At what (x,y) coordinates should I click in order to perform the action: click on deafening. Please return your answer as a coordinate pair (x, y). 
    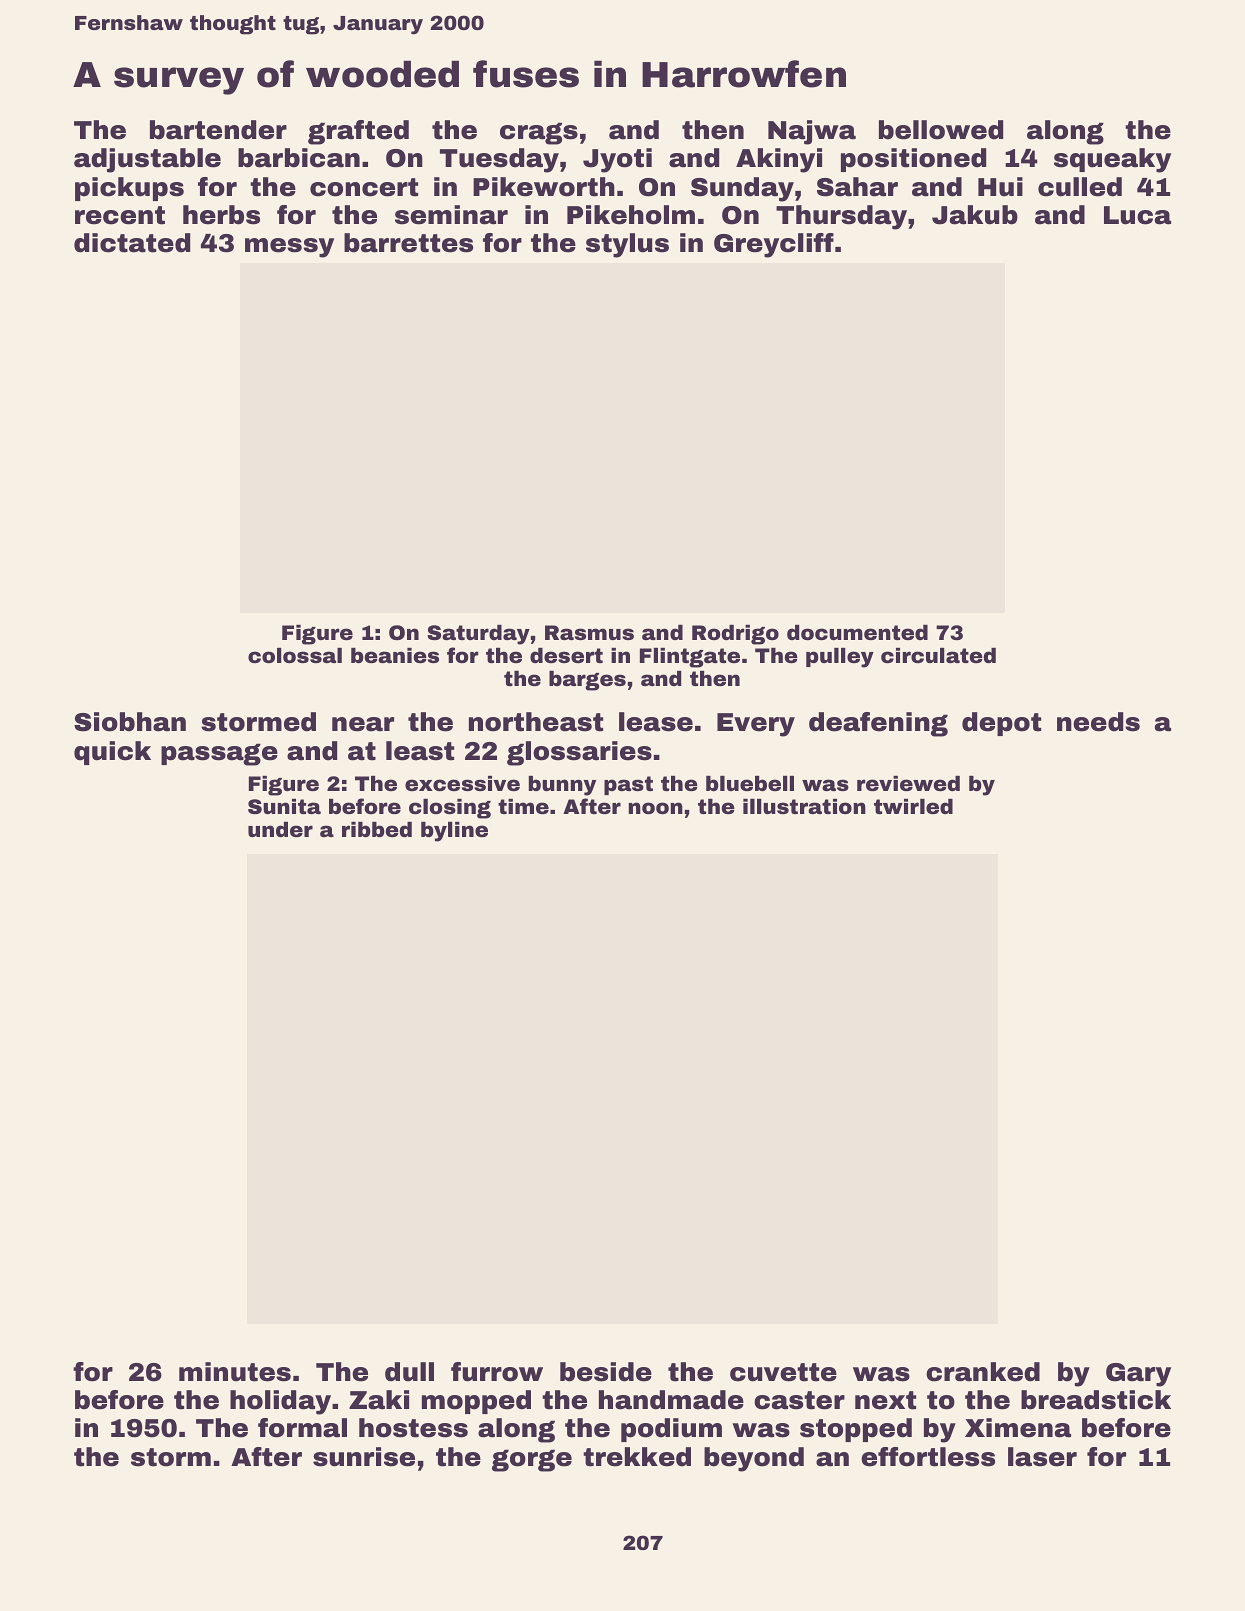
    Looking at the image, I should click on (878, 724).
